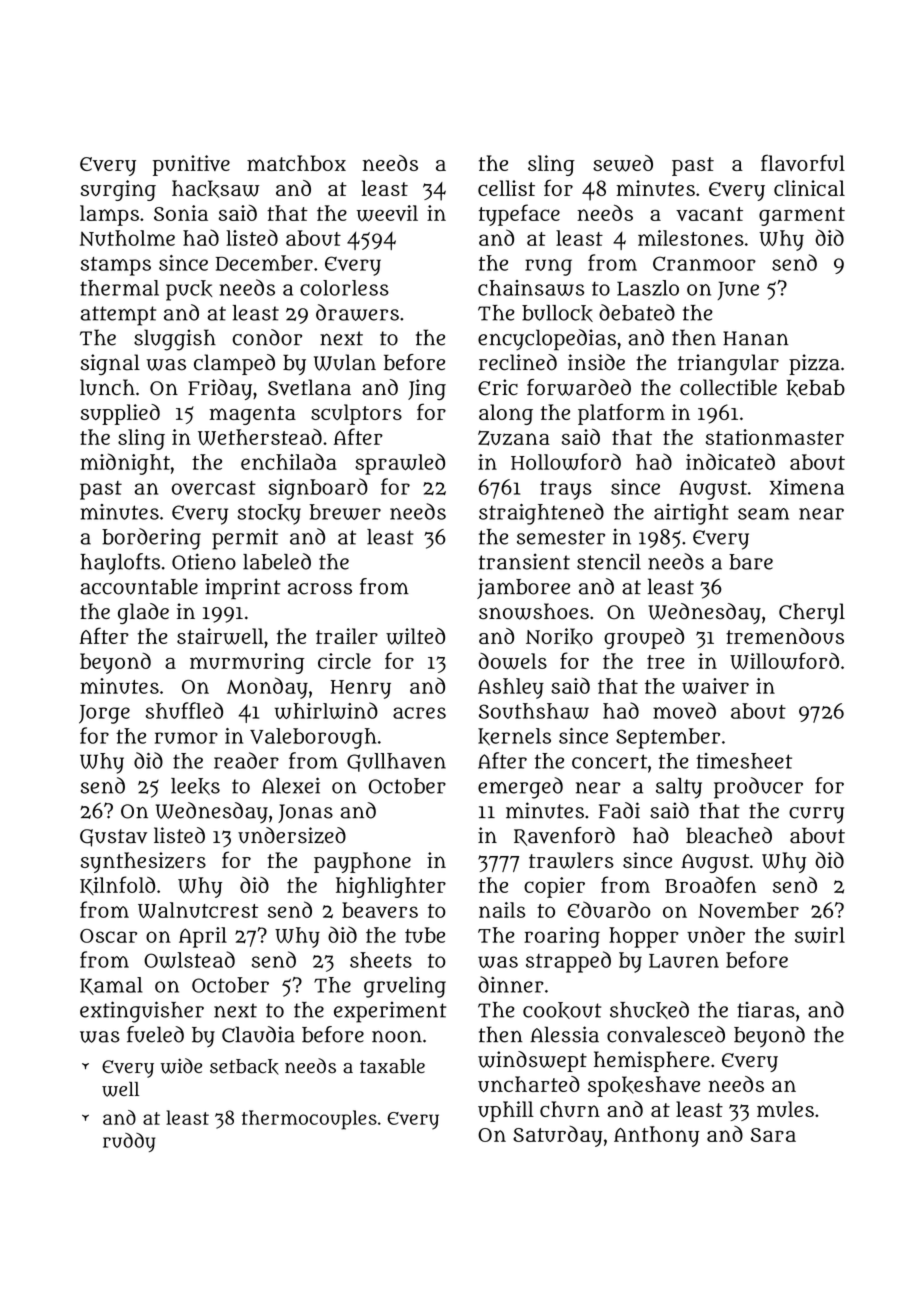 Image resolution: width=924 pixels, height=1311 pixels. Describe the element at coordinates (809, 188) in the image. I see `clinical` at that location.
